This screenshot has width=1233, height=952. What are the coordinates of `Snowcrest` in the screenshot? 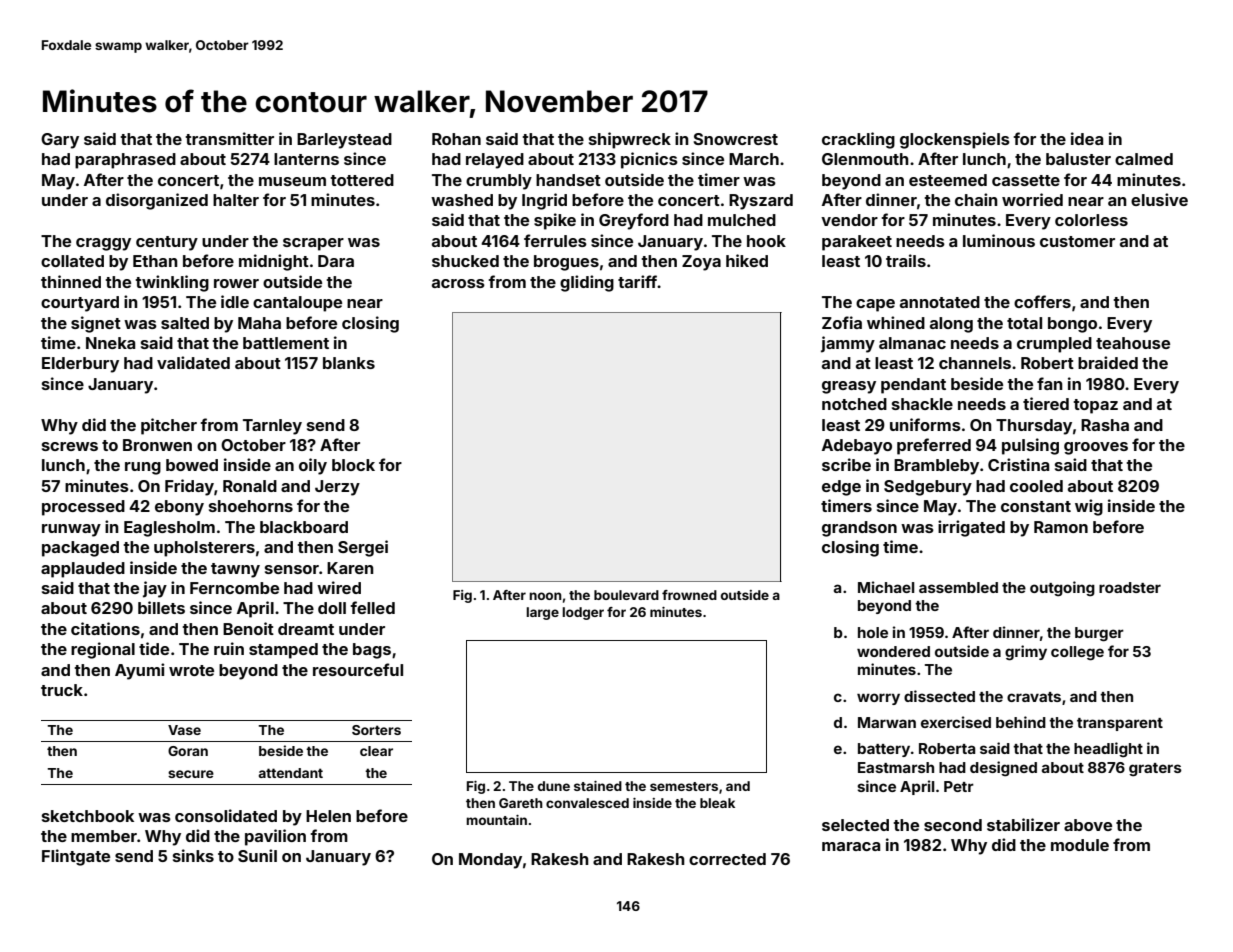 It's located at (736, 139).
